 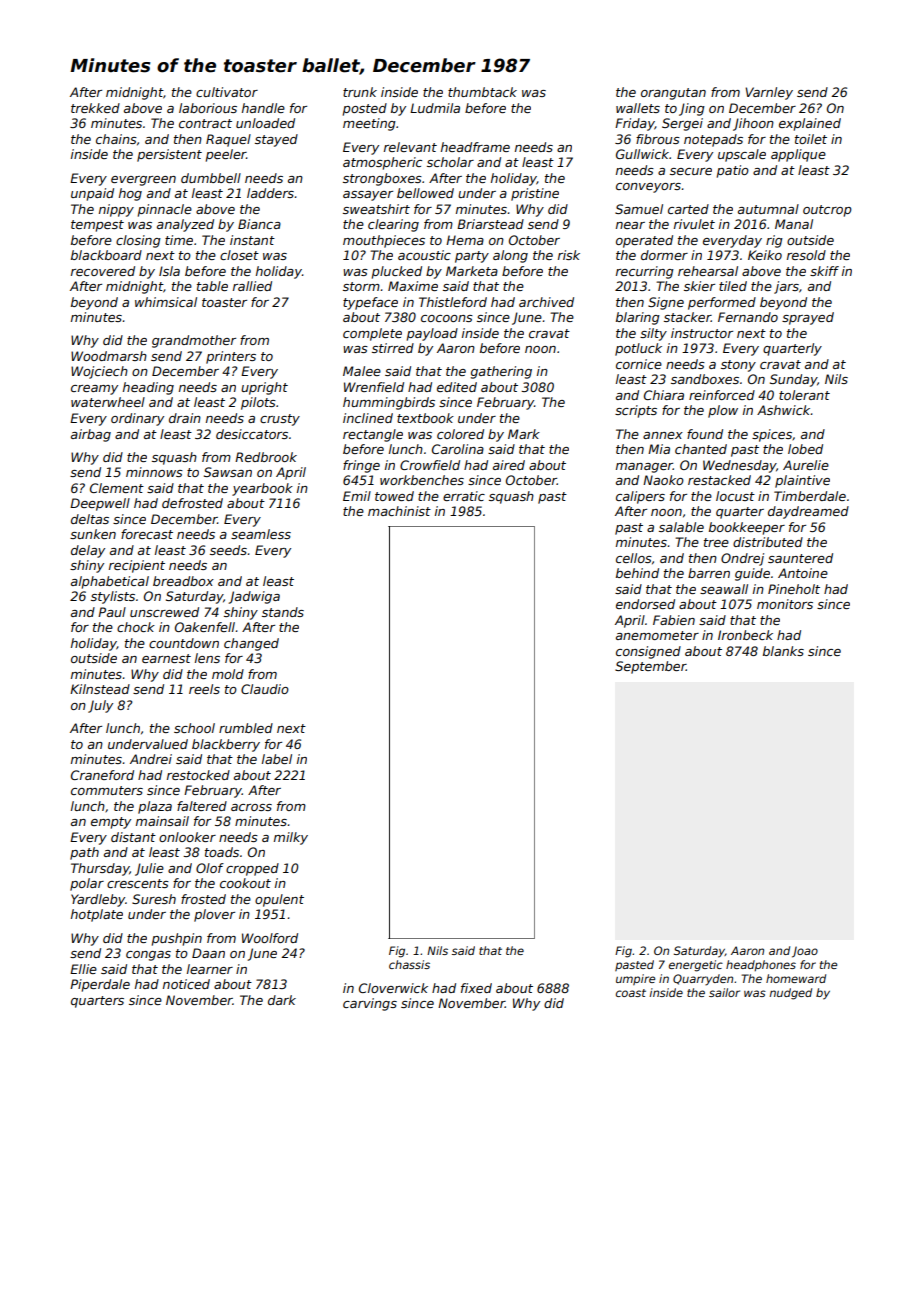 What do you see at coordinates (769, 93) in the screenshot?
I see `Varnley` at bounding box center [769, 93].
